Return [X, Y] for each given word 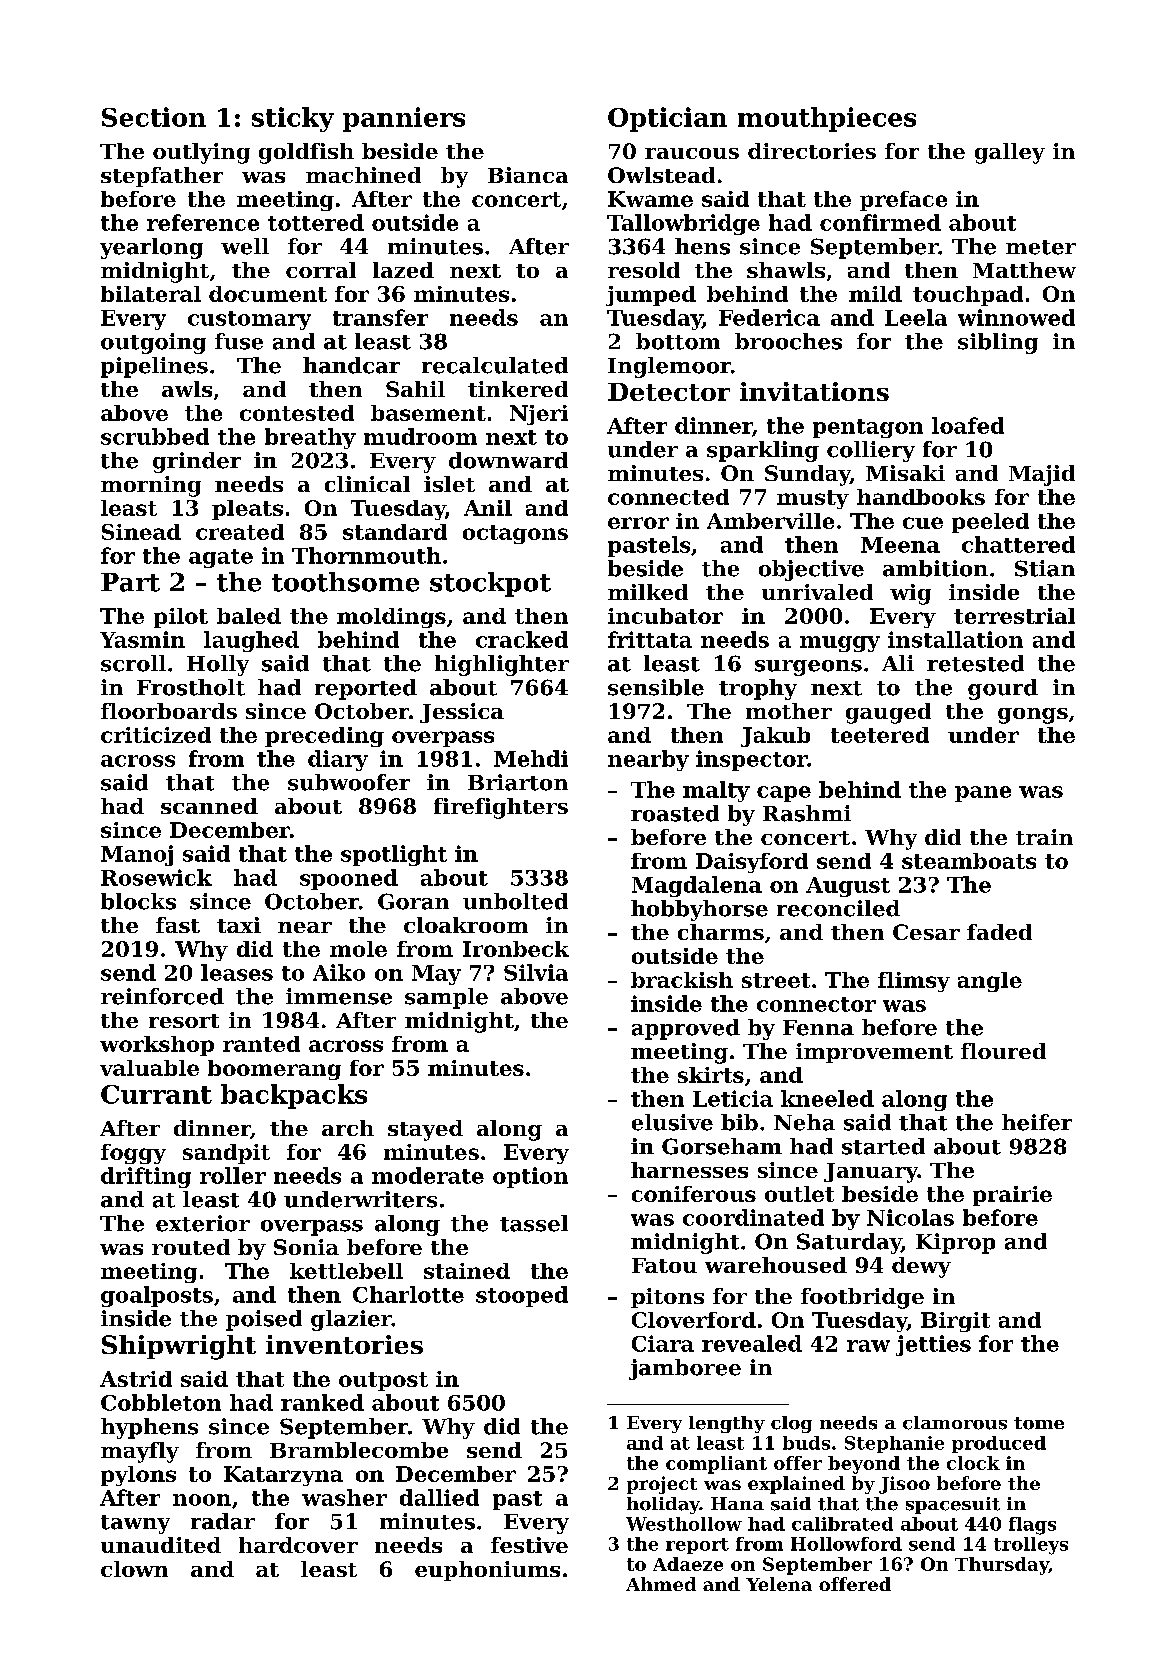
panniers [404, 119]
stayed [425, 1130]
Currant [156, 1094]
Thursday [1002, 1566]
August [848, 887]
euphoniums [487, 1571]
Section [154, 117]
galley [1010, 153]
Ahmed [661, 1584]
